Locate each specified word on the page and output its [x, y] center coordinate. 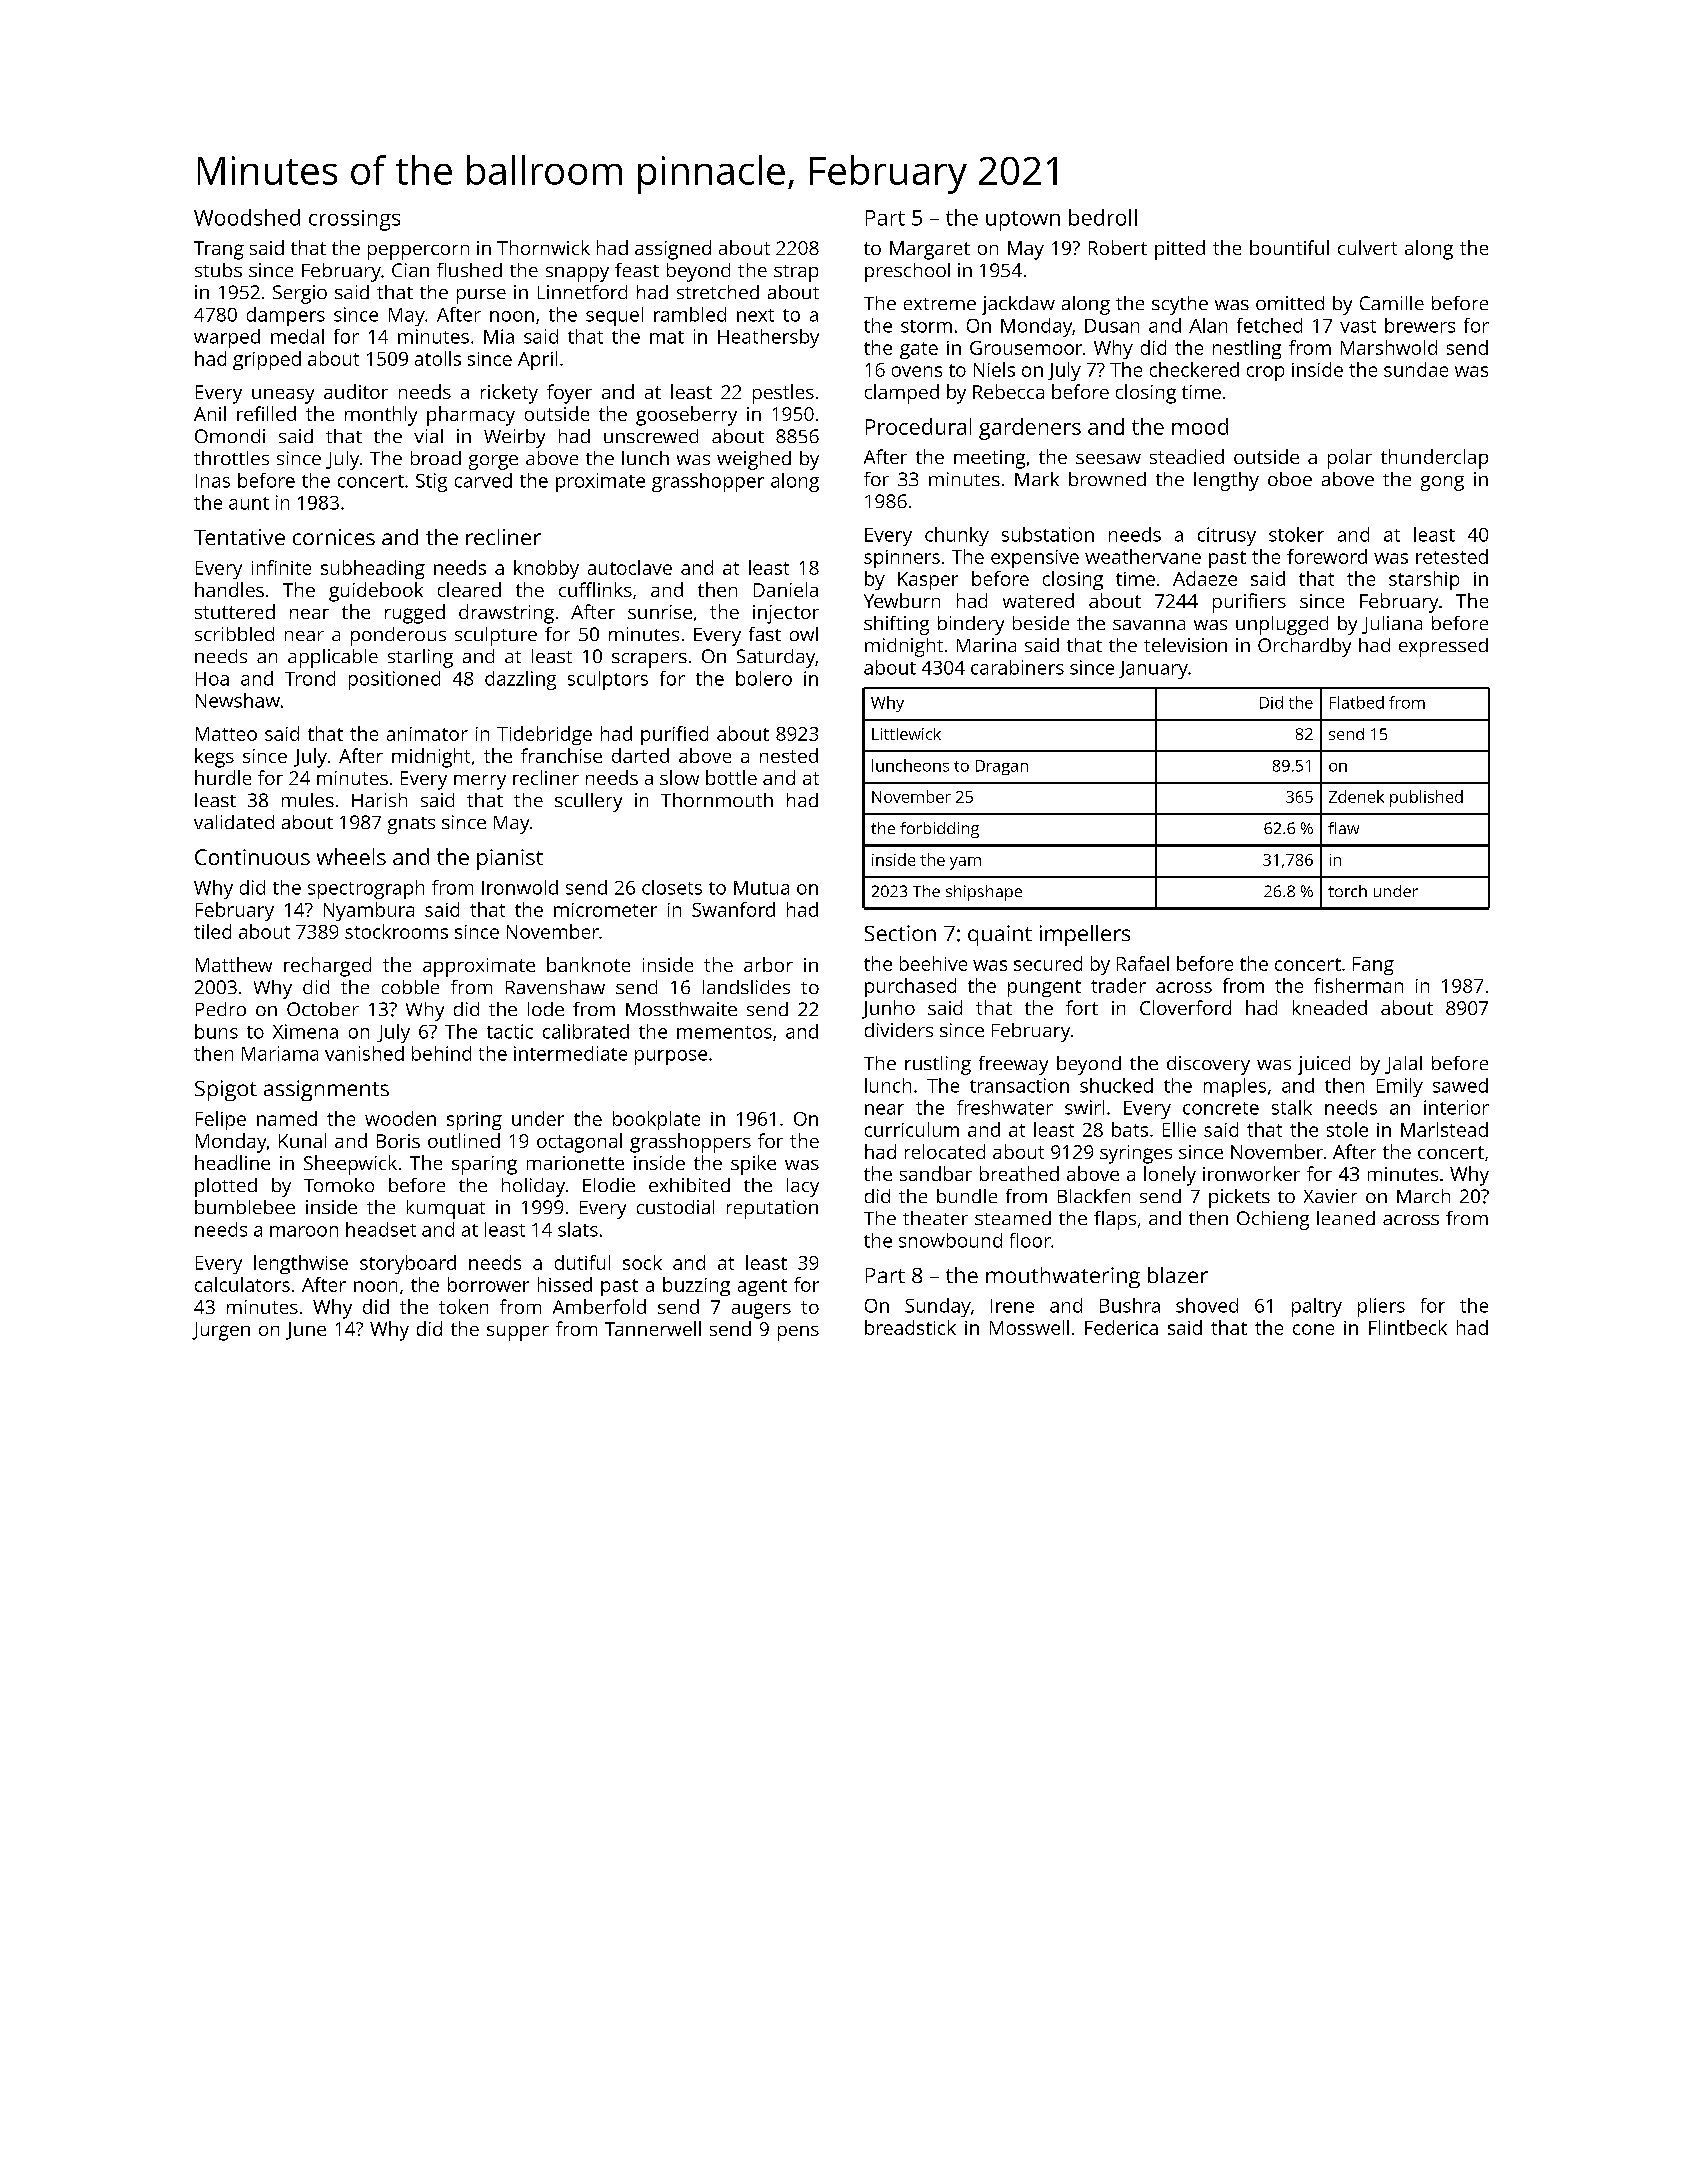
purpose [671, 1057]
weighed [754, 460]
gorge [493, 462]
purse [481, 296]
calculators [242, 1284]
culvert [1367, 247]
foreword [1327, 556]
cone [1313, 1329]
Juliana [1392, 625]
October [323, 1009]
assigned [673, 250]
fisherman [1358, 985]
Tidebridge [544, 735]
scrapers [649, 660]
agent [762, 1287]
